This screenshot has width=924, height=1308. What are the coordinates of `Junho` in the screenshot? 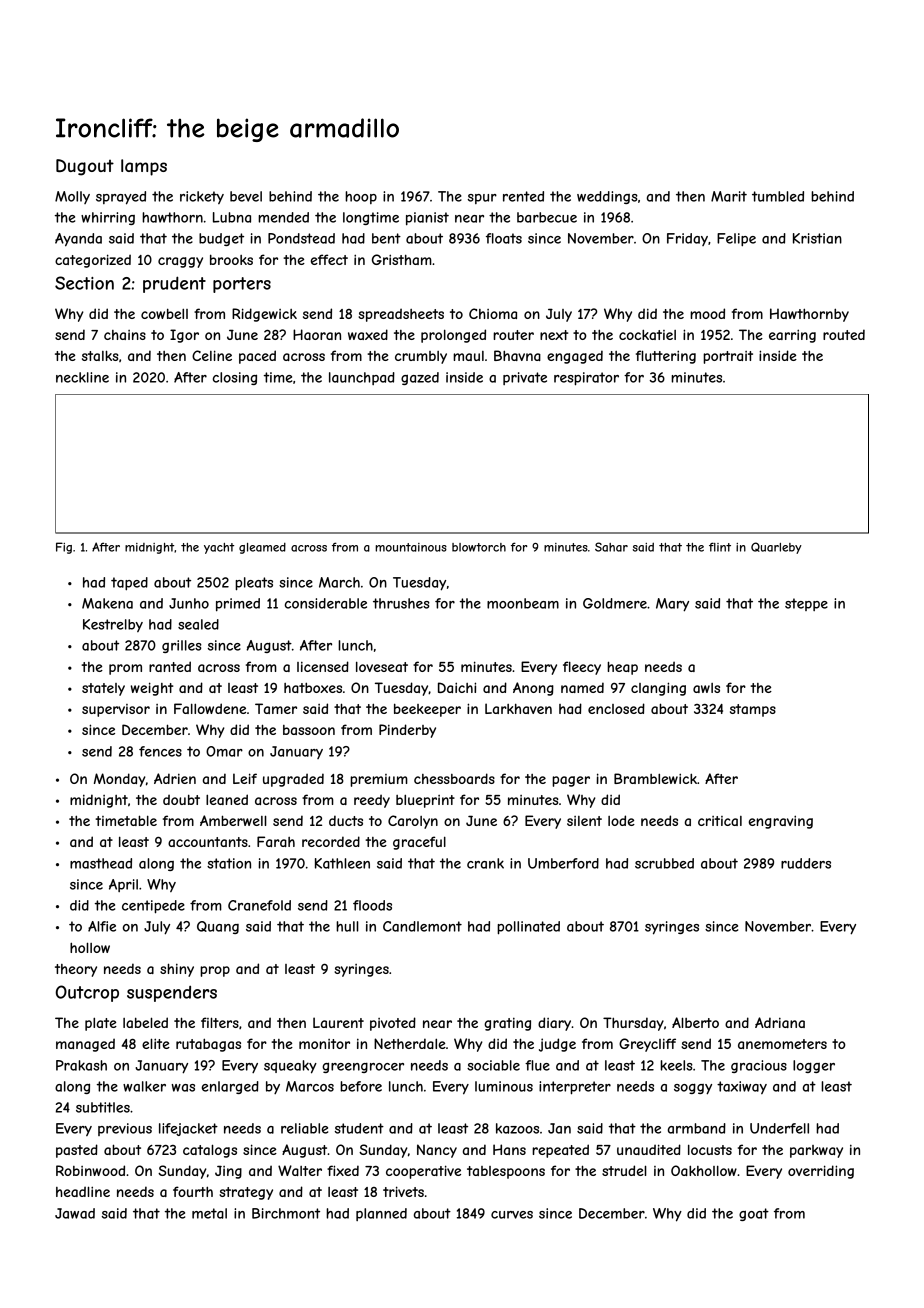 It's located at (189, 603).
